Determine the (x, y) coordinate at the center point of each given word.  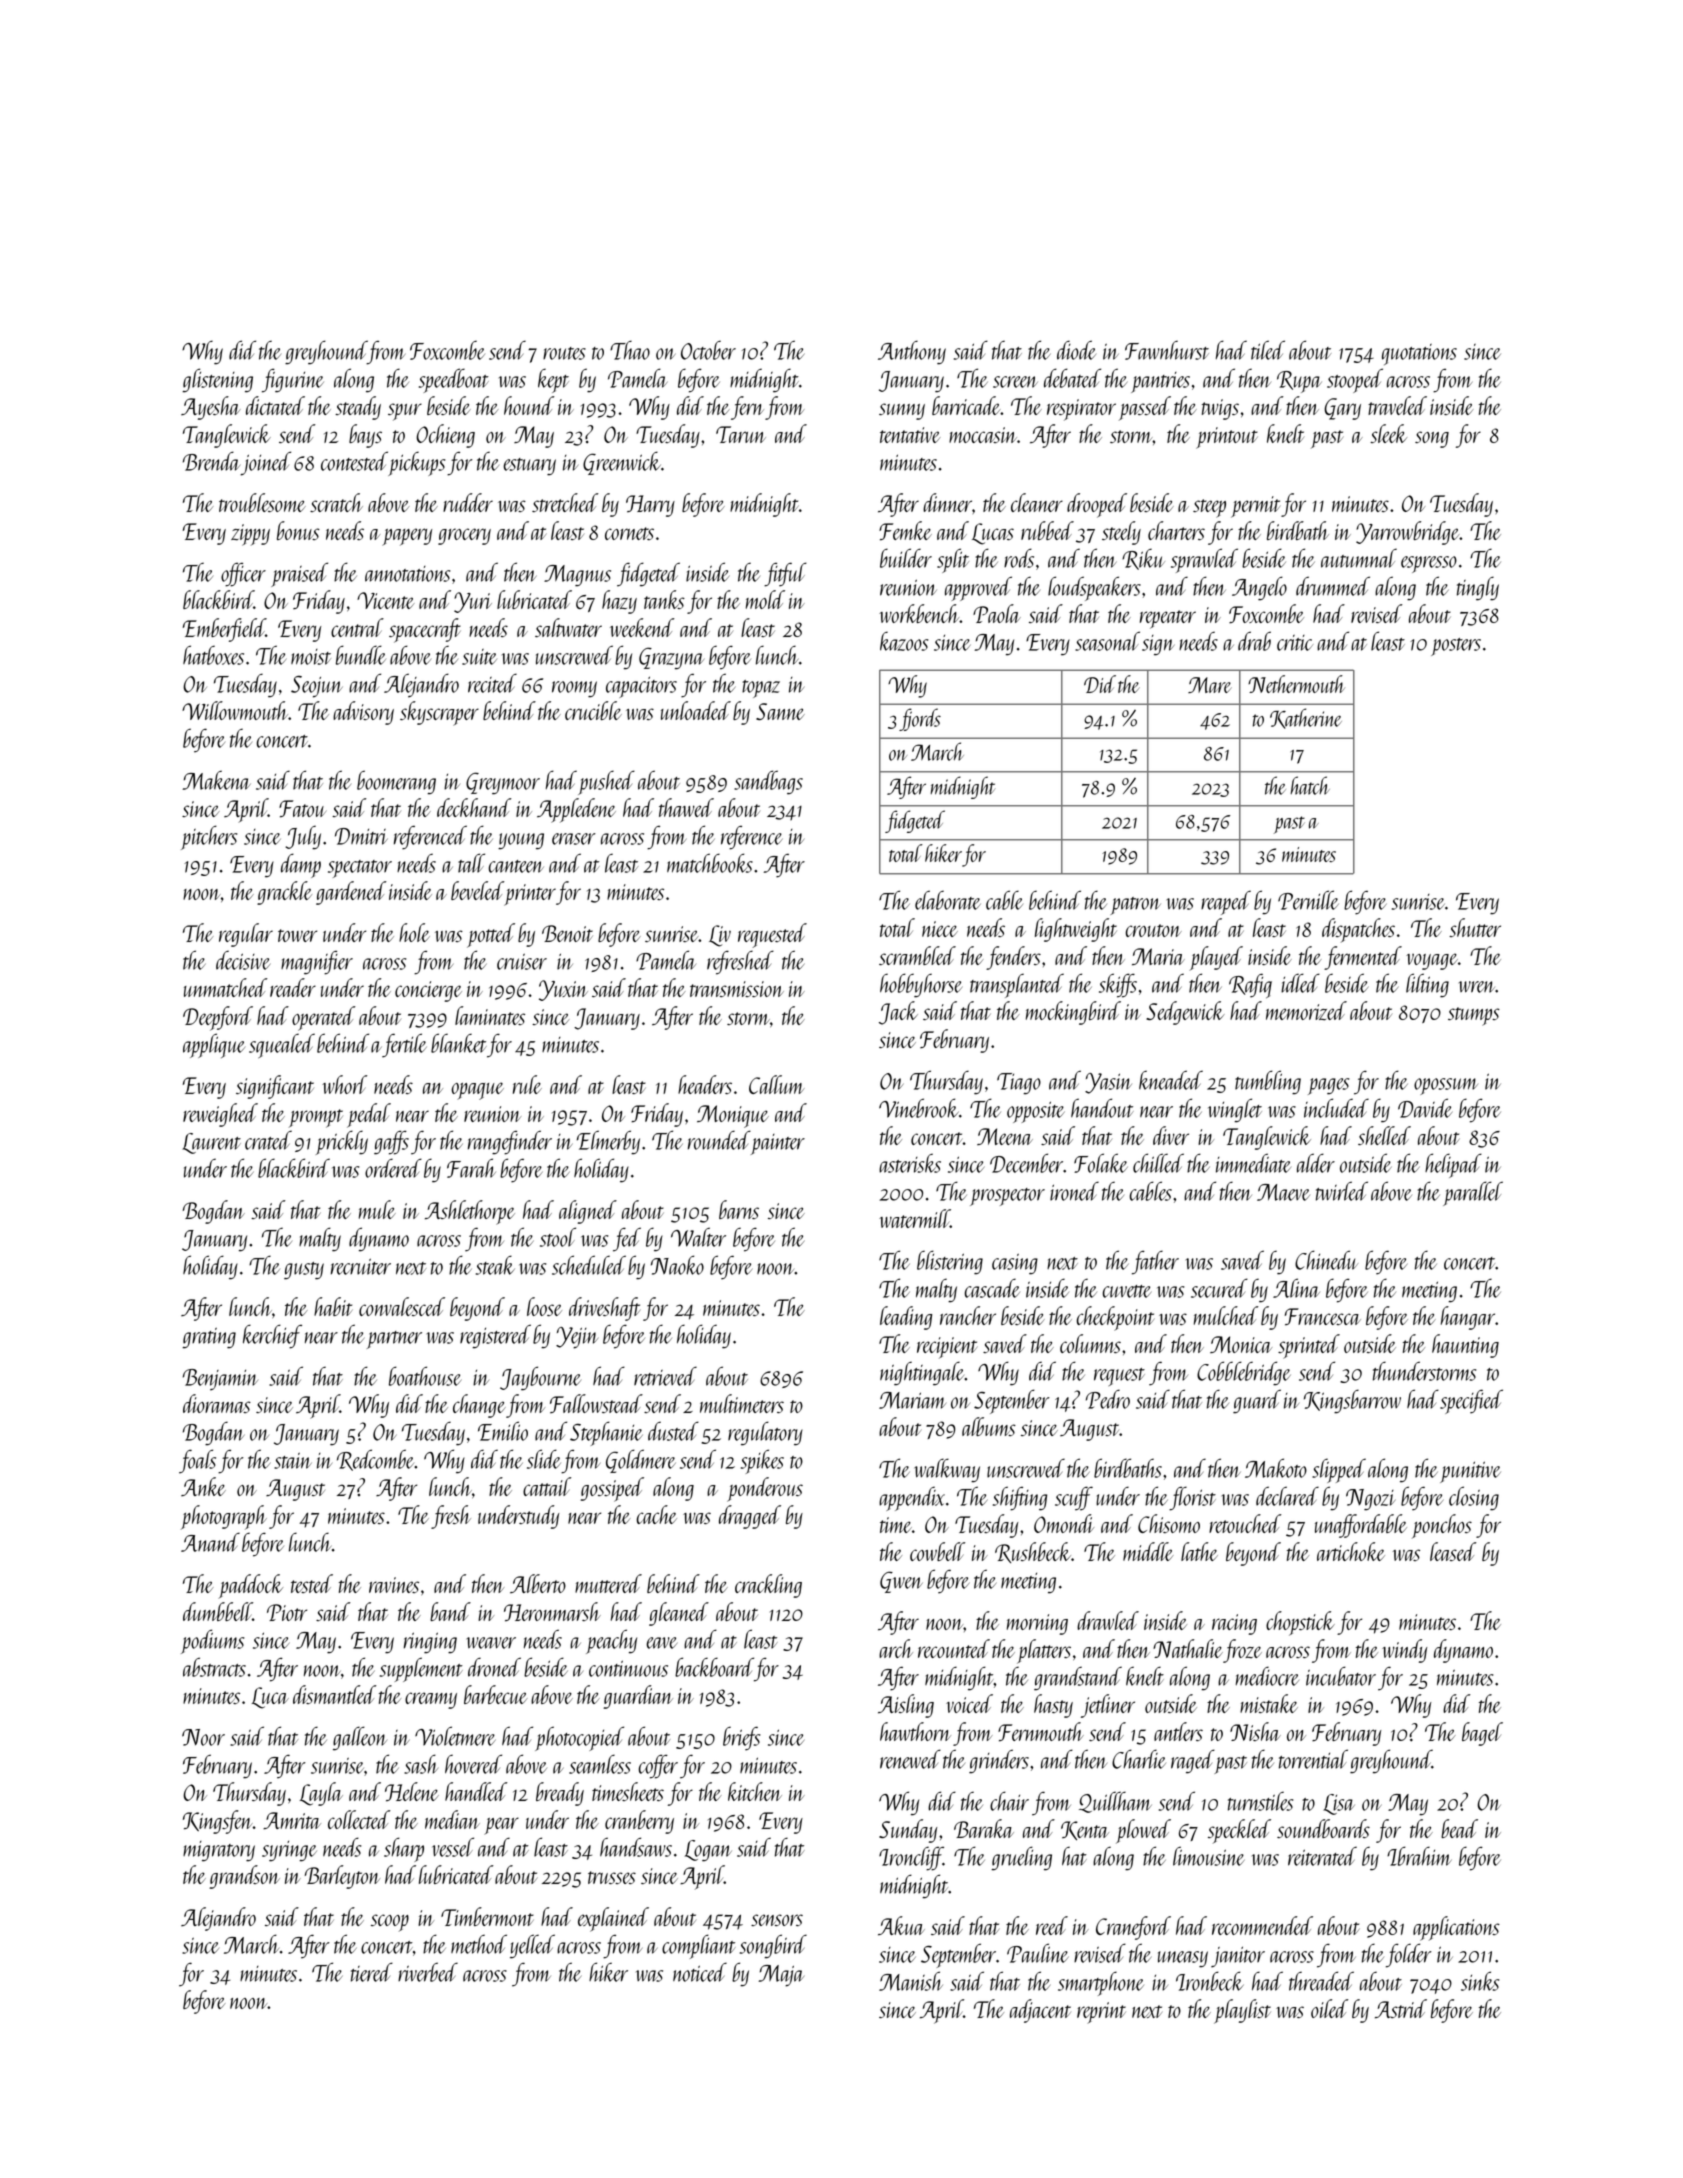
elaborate (948, 900)
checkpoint (1115, 1318)
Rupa (1299, 382)
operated (323, 1018)
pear (501, 1826)
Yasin (1108, 1083)
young (521, 841)
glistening (217, 380)
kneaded (1171, 1080)
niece (940, 929)
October (708, 350)
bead (1459, 1828)
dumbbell (218, 1611)
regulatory (765, 1433)
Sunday (908, 1831)
